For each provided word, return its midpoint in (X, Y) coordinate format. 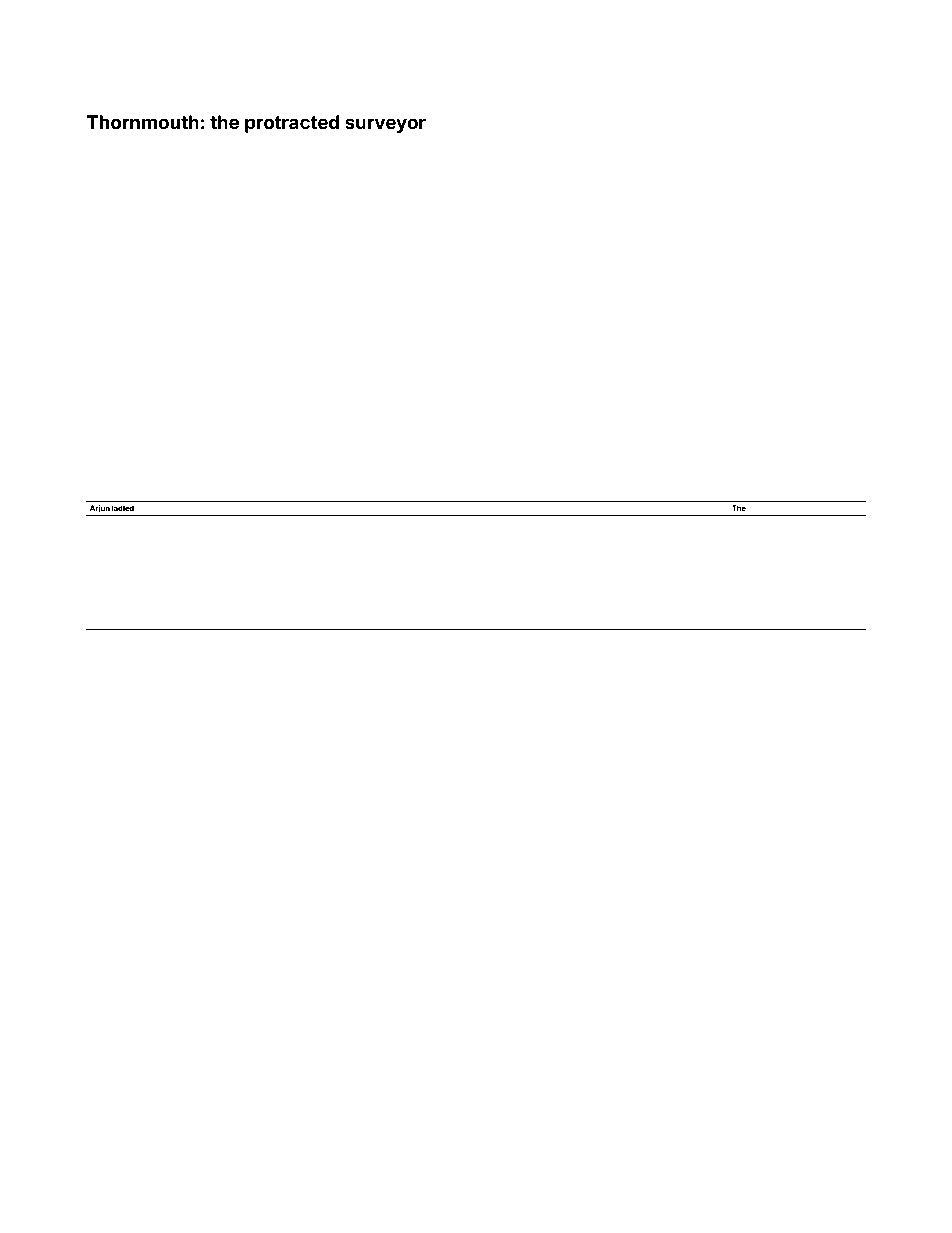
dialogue (183, 766)
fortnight (512, 998)
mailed (278, 404)
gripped (629, 483)
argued (573, 740)
